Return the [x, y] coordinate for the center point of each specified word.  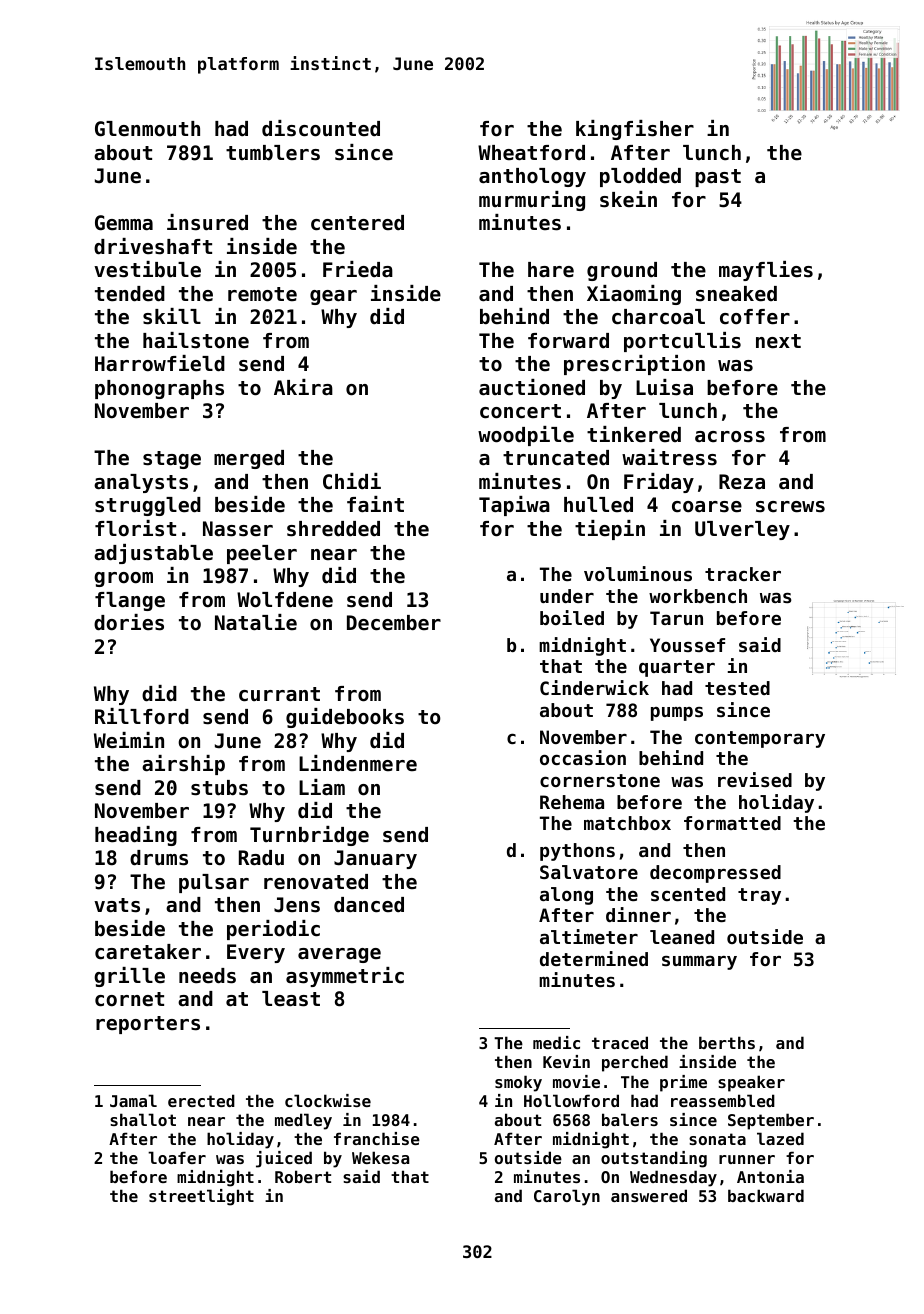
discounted [321, 128]
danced [369, 905]
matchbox [627, 823]
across [730, 437]
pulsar [214, 883]
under [567, 596]
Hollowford [571, 1100]
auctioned [532, 387]
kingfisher [635, 130]
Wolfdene [285, 600]
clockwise [328, 1100]
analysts [141, 483]
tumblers [273, 153]
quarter [677, 668]
